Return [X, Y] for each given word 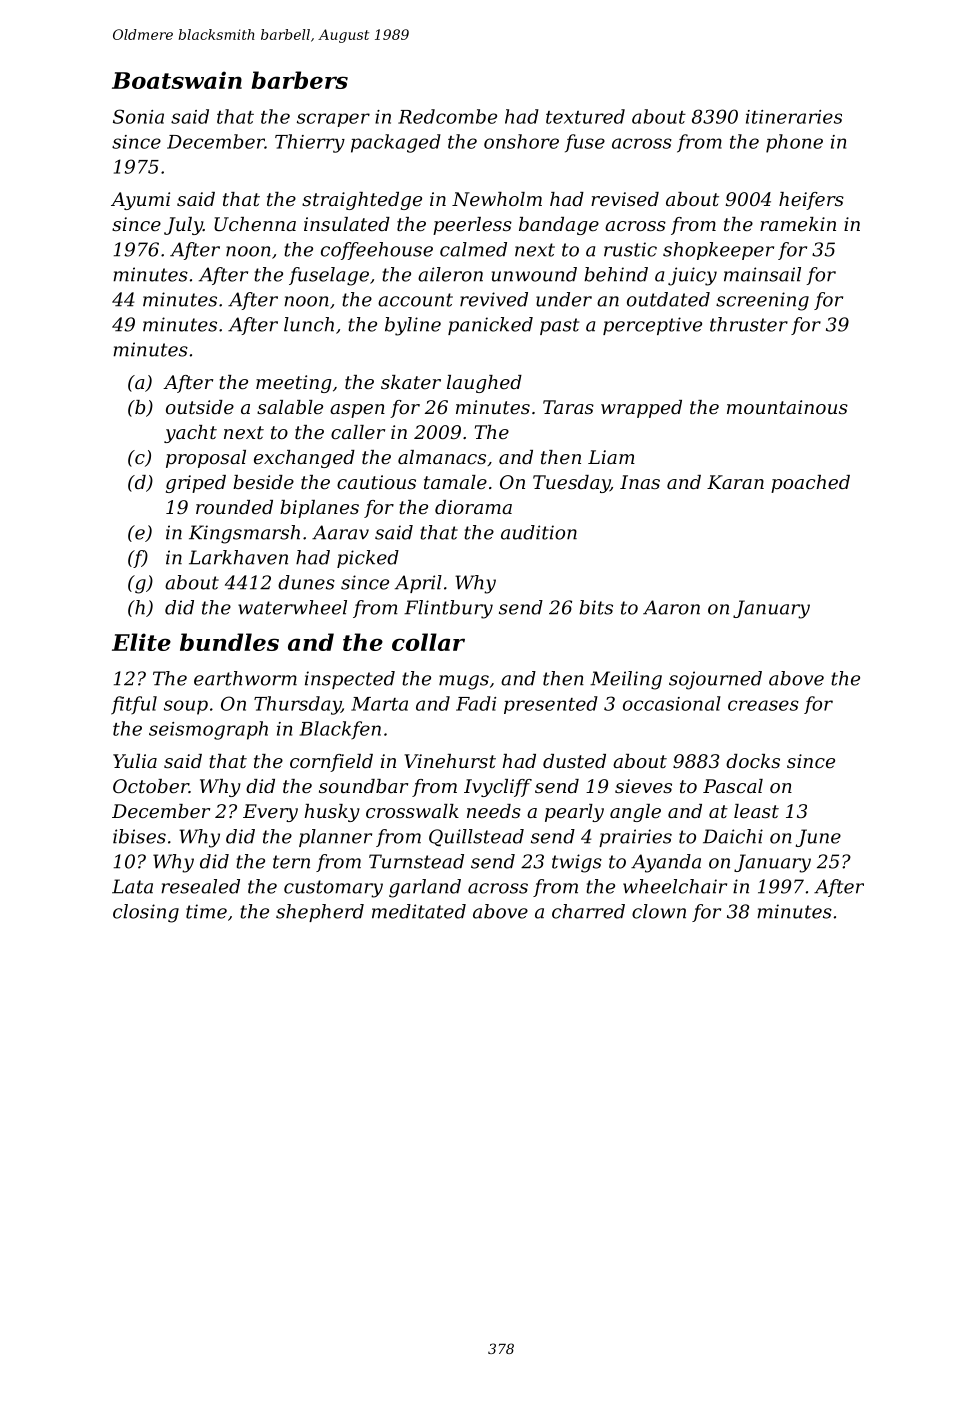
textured [585, 116]
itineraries [794, 117]
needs [494, 811]
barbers [299, 80]
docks [753, 761]
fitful [134, 705]
